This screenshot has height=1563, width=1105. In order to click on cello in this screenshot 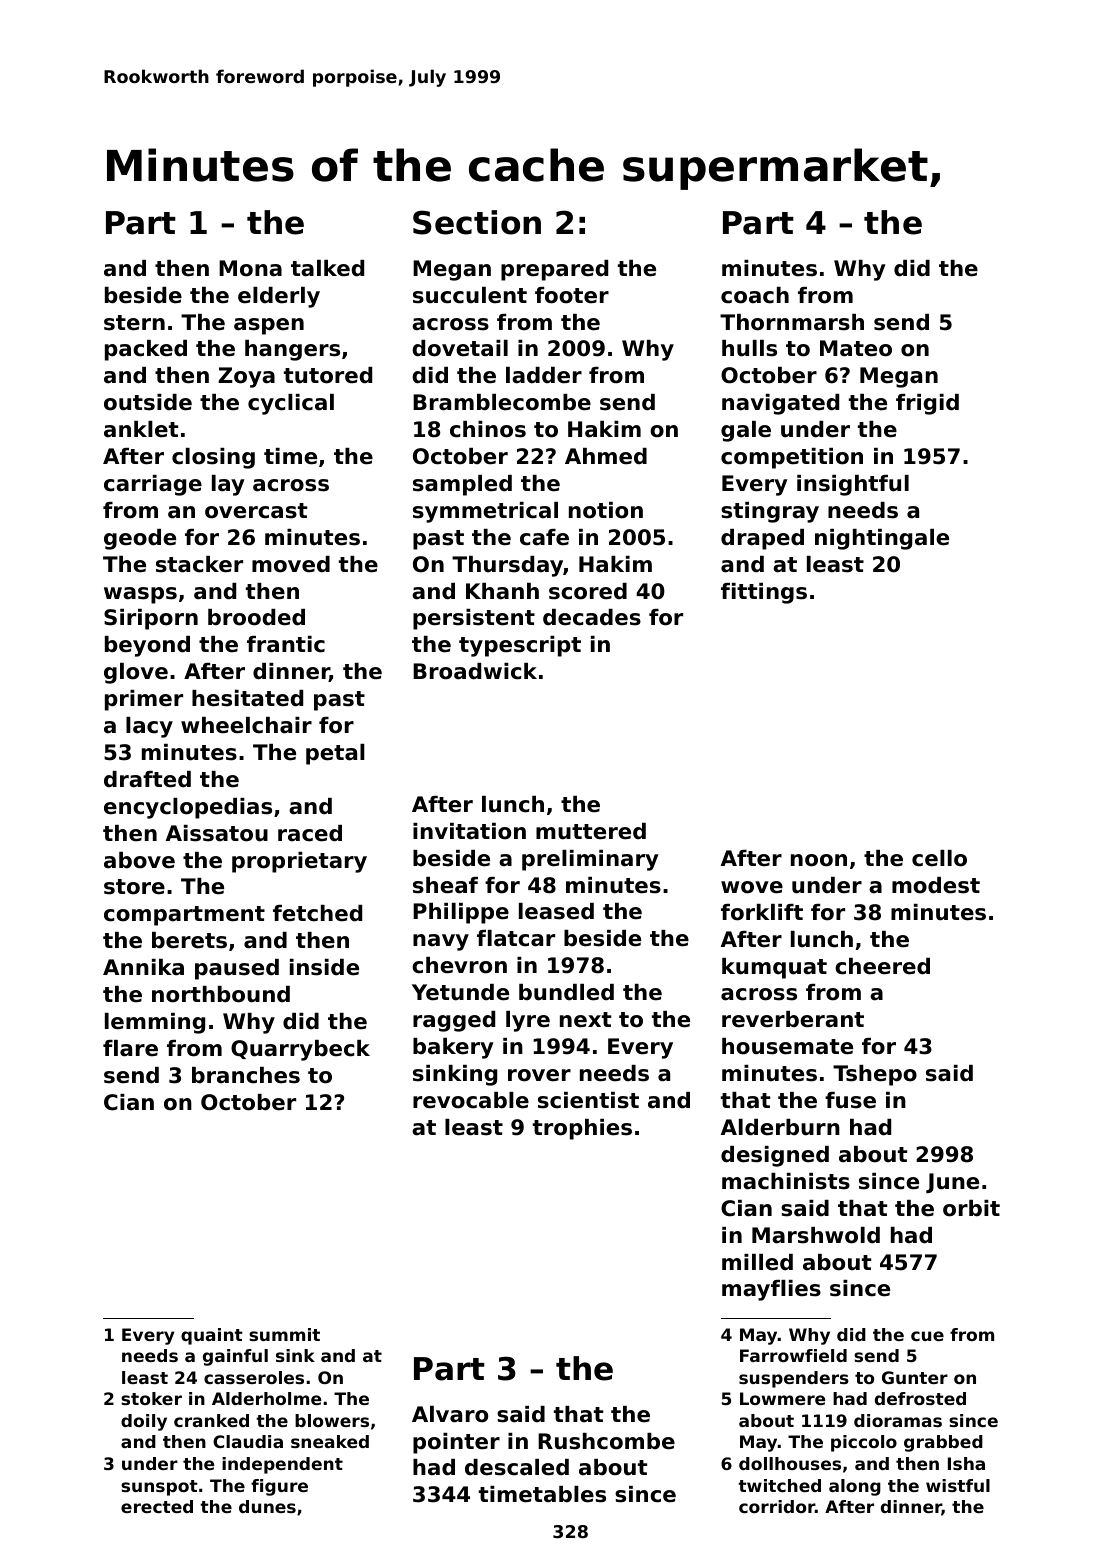, I will do `click(939, 858)`.
